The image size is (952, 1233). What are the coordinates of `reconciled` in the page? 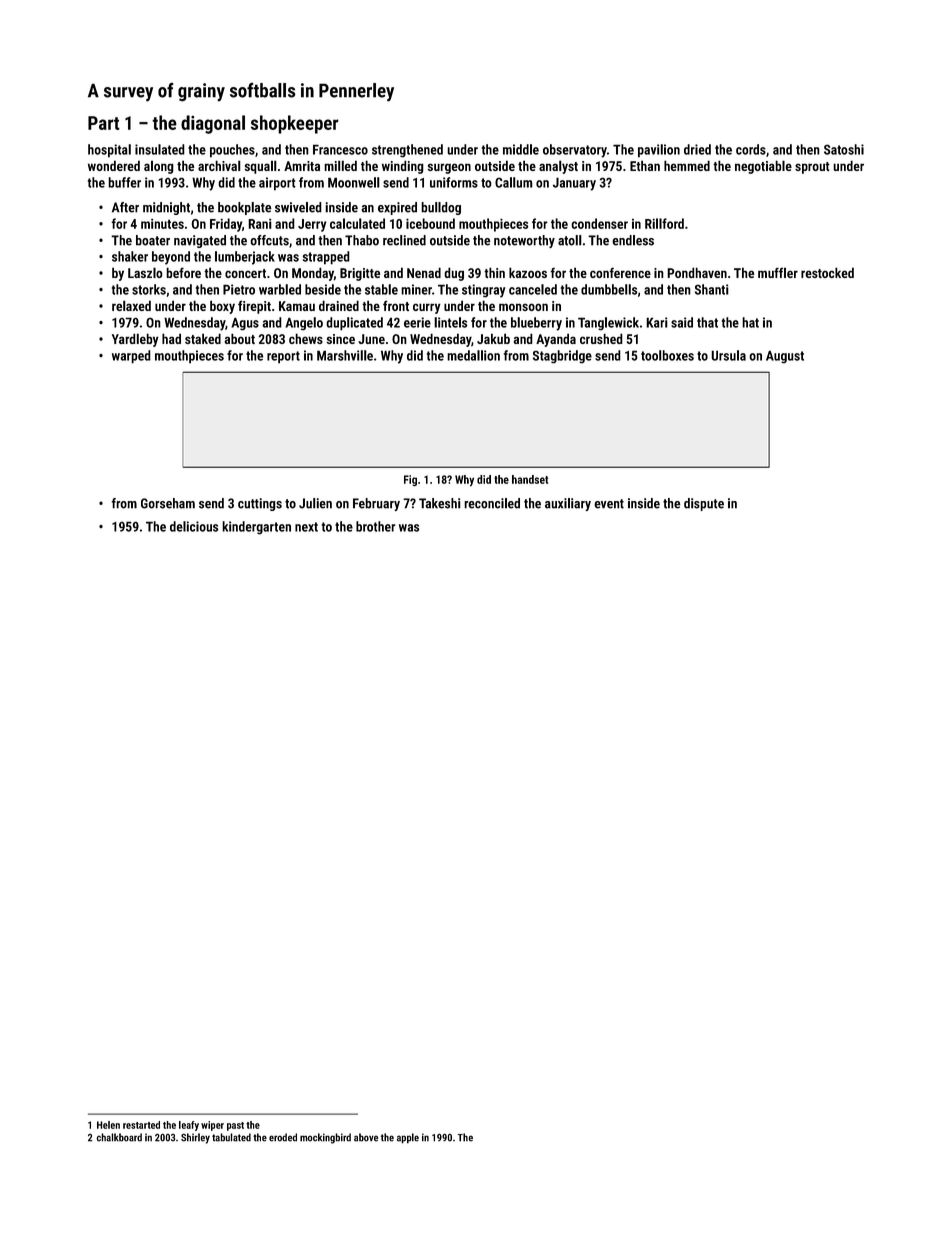 It's located at (492, 503).
